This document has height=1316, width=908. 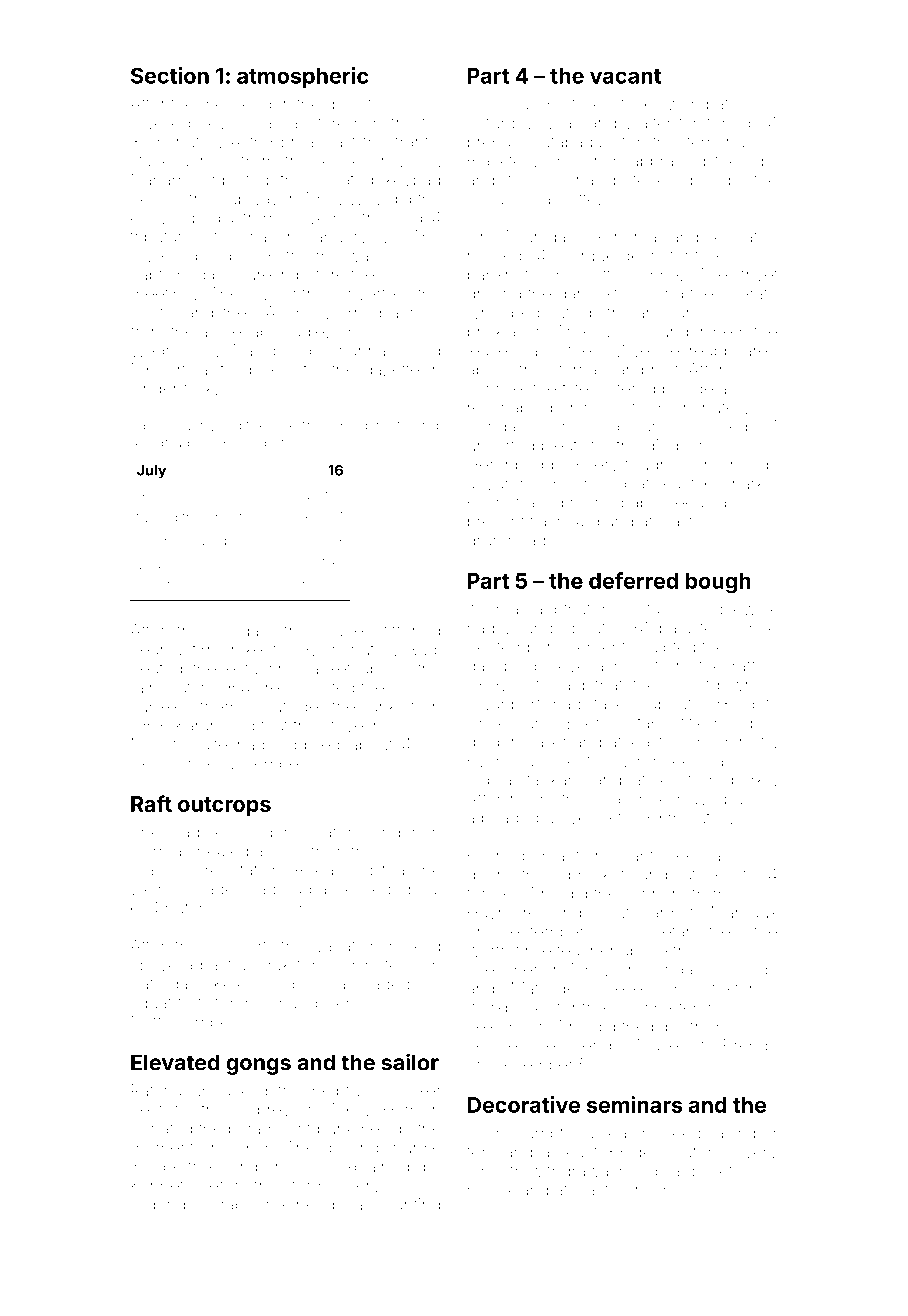 I want to click on vibraphone, so click(x=241, y=1206).
